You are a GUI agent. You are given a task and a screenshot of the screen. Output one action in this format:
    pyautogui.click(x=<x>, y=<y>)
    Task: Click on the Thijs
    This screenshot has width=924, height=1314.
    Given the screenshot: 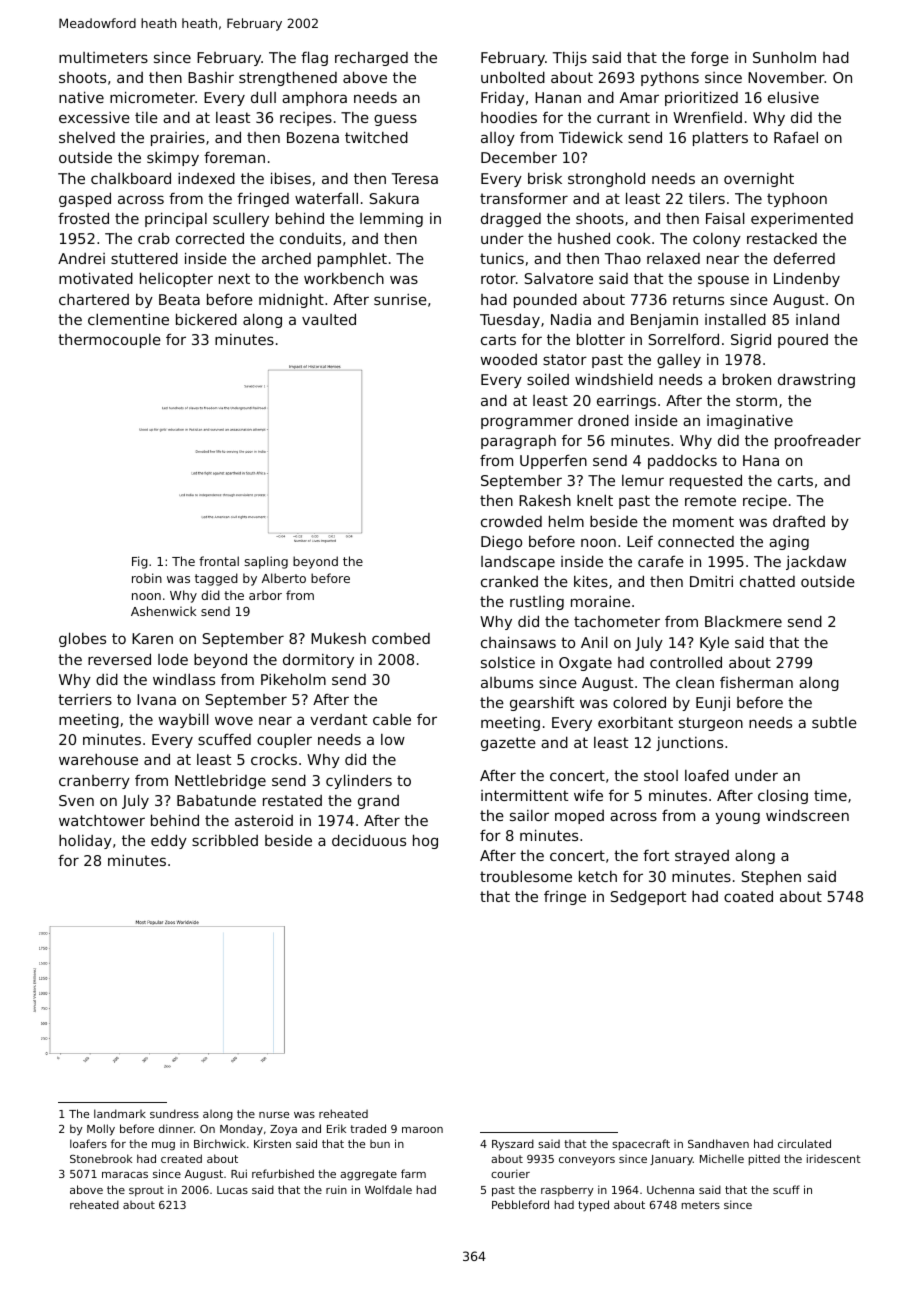 What is the action you would take?
    pyautogui.click(x=570, y=58)
